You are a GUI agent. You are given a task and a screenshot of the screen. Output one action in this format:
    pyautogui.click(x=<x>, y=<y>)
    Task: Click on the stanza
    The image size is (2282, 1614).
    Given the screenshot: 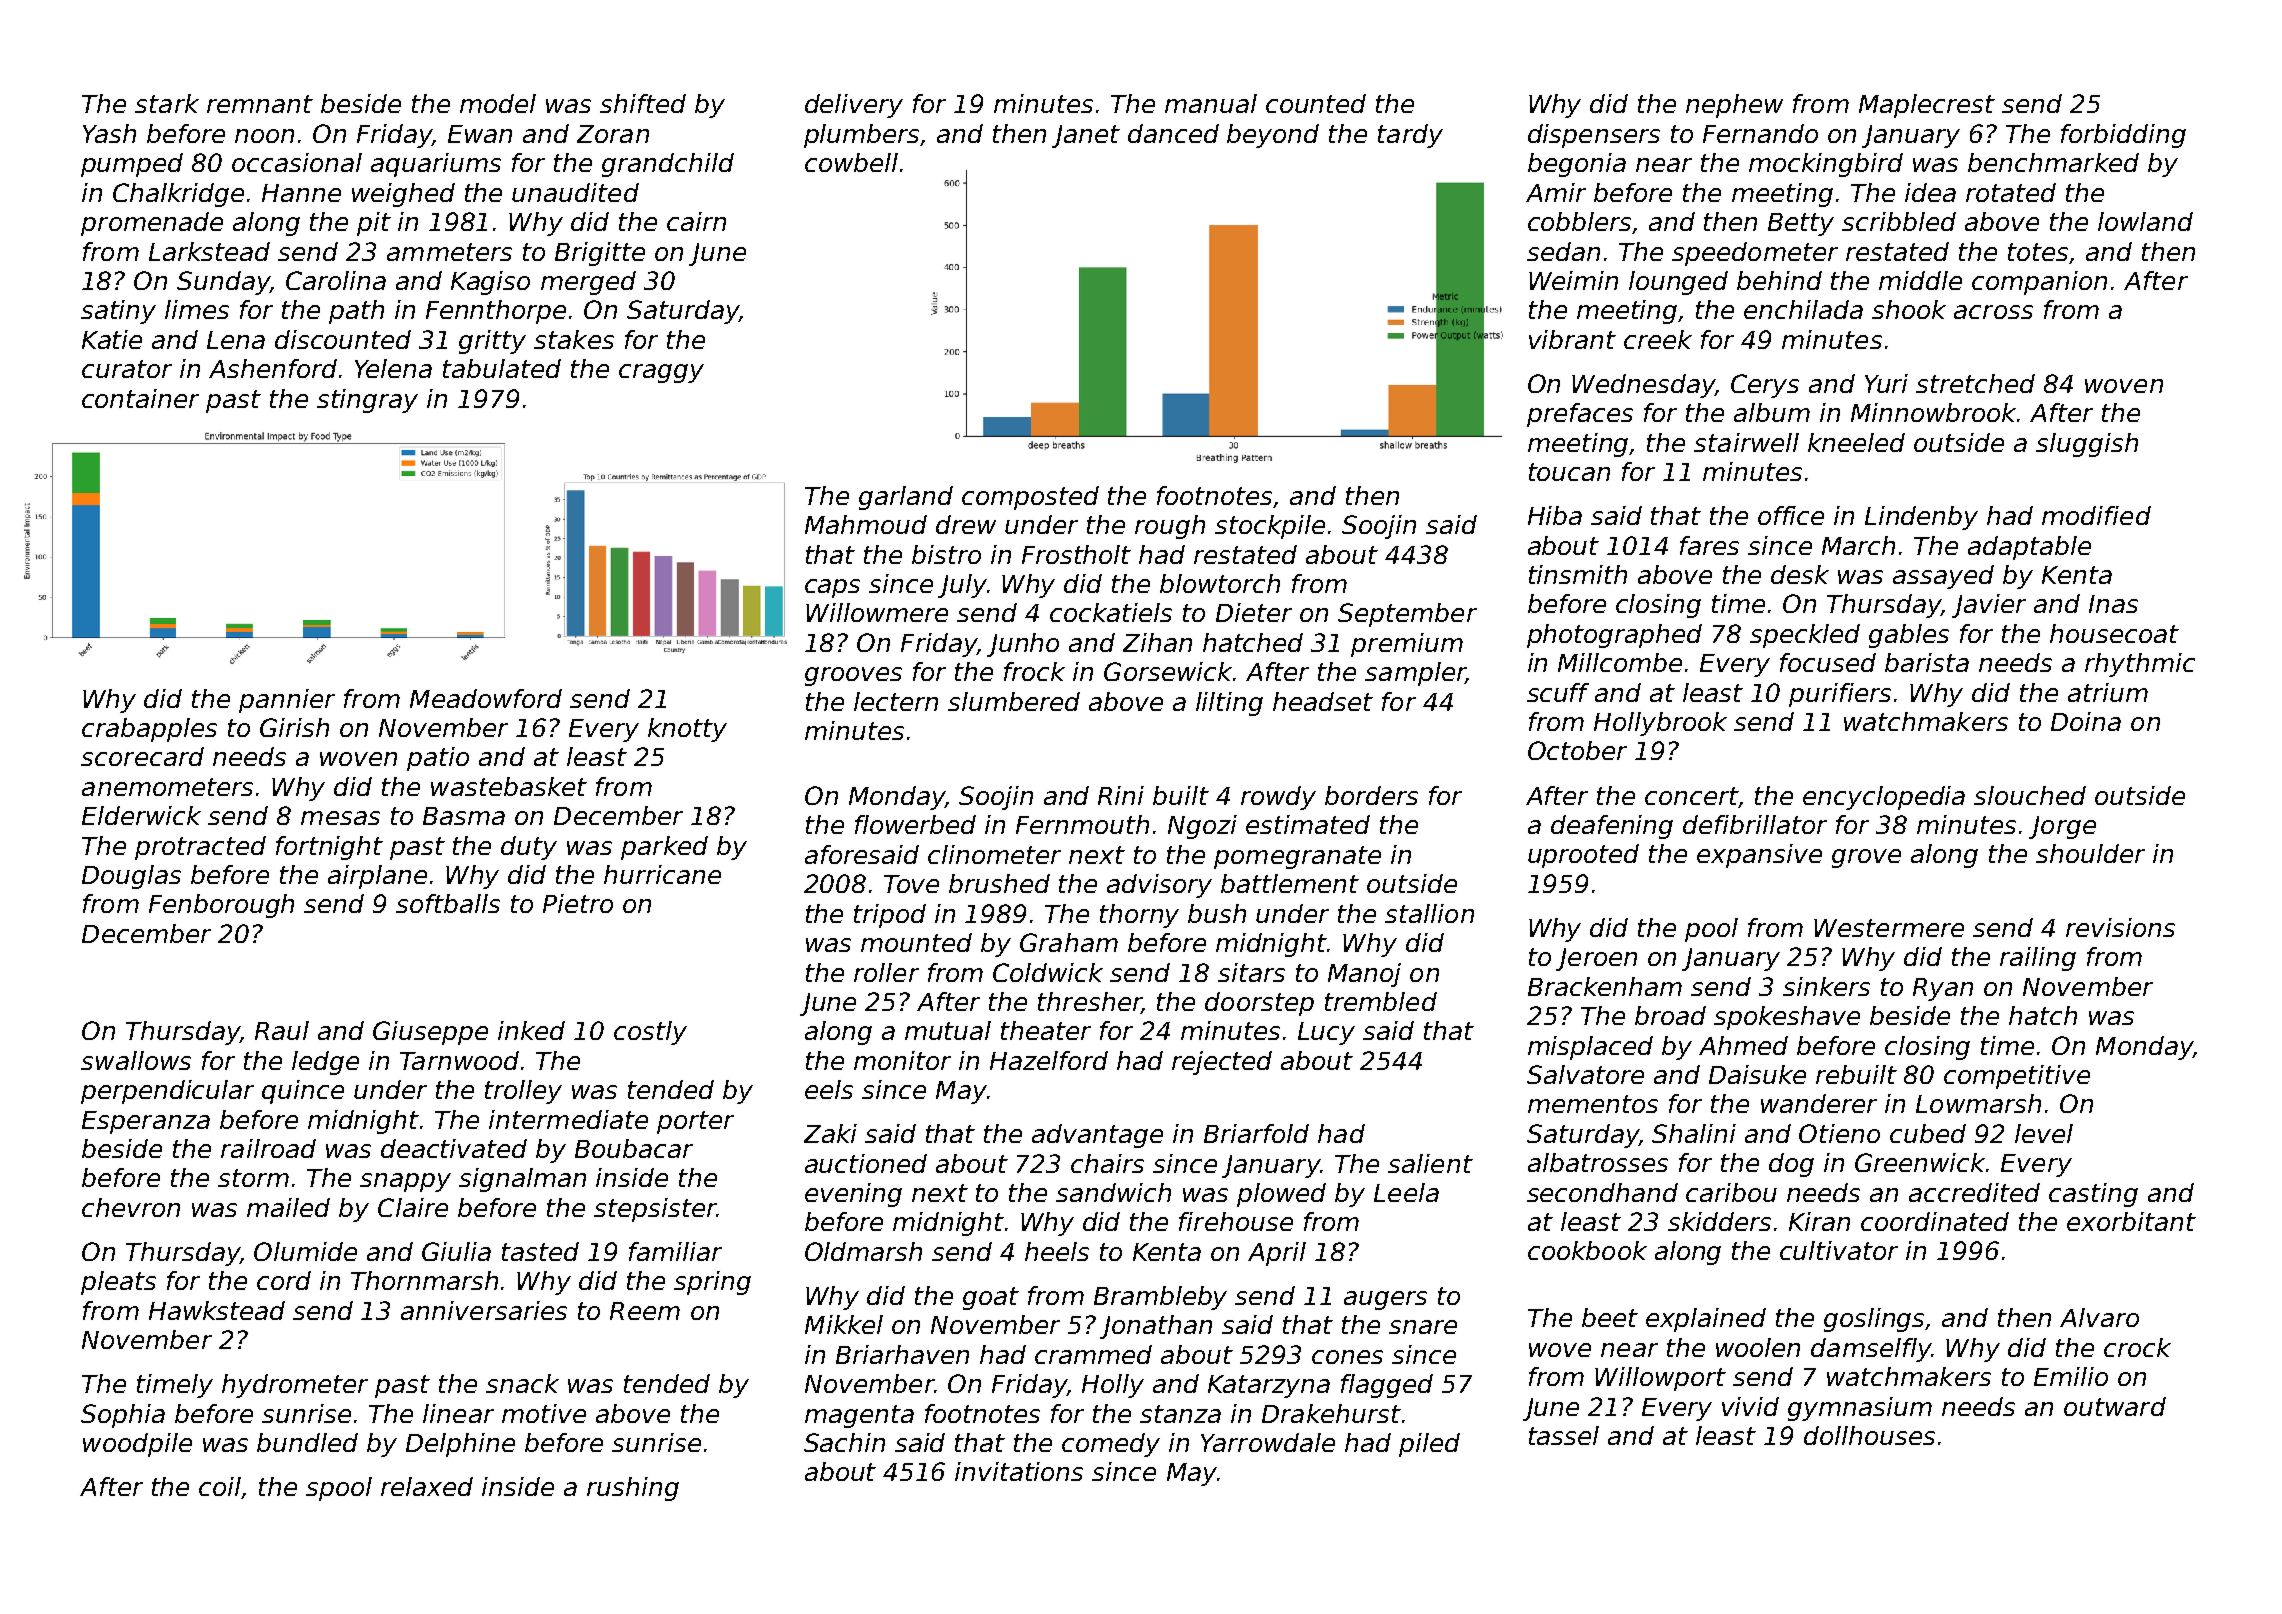 What is the action you would take?
    pyautogui.click(x=1180, y=1414)
